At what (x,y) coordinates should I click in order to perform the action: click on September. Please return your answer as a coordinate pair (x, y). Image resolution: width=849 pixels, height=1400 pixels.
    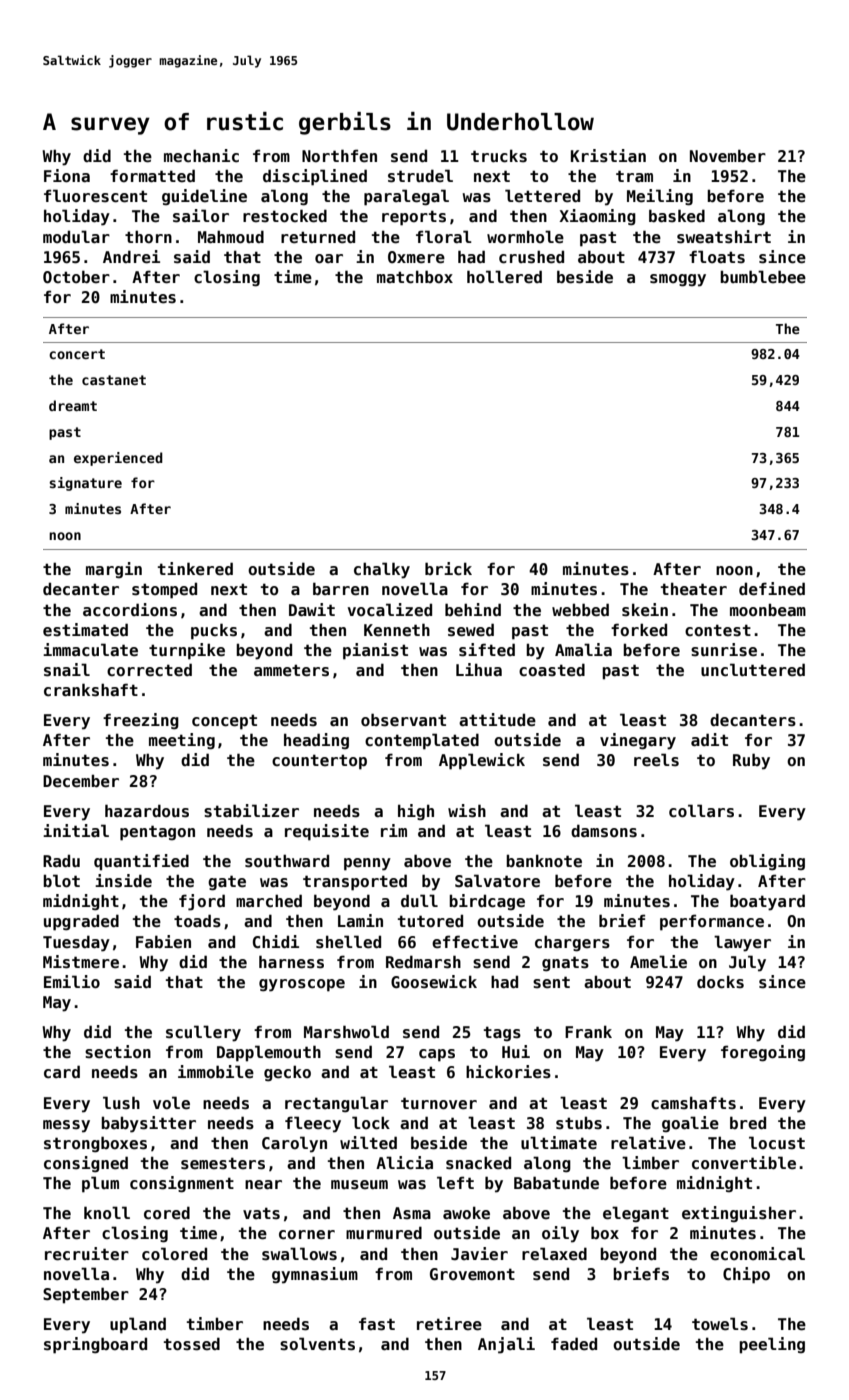
    Looking at the image, I should click on (86, 1295).
